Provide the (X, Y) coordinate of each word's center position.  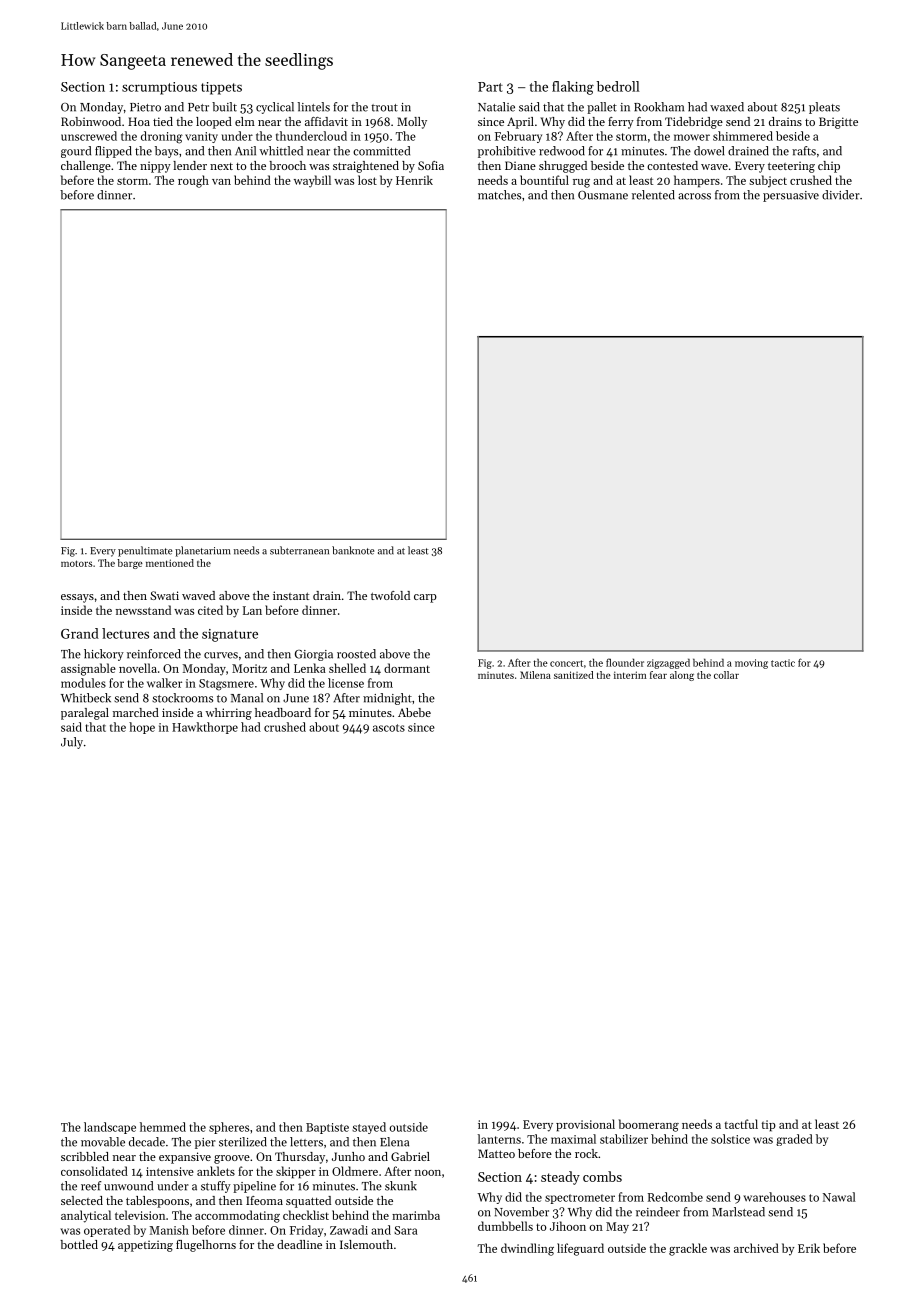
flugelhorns (206, 1246)
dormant (407, 668)
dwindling (527, 1249)
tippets (221, 88)
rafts (804, 151)
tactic (783, 663)
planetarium (202, 551)
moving (751, 664)
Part (490, 87)
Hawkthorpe (205, 728)
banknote (353, 550)
